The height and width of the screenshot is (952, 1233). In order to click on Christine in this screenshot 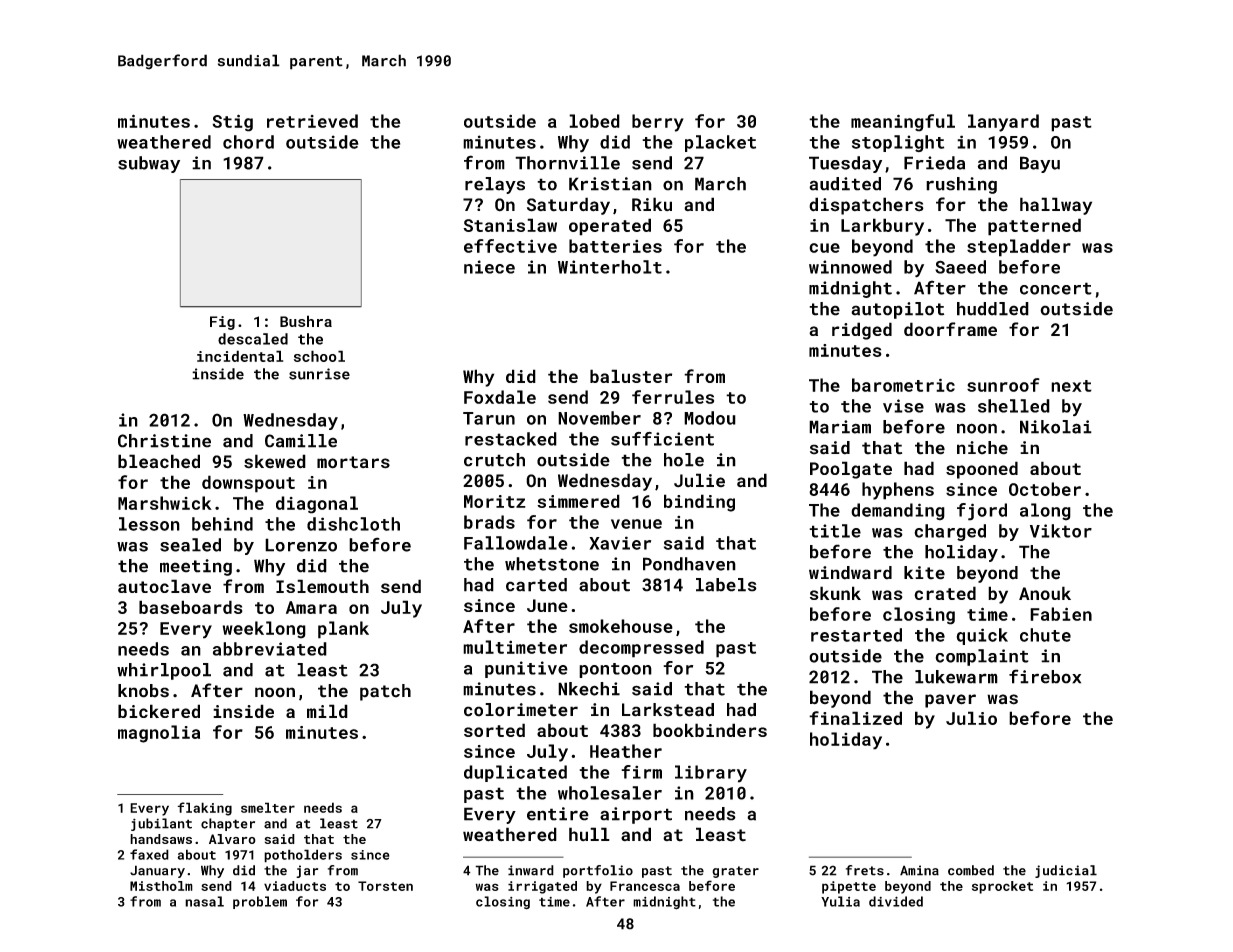, I will do `click(164, 441)`.
